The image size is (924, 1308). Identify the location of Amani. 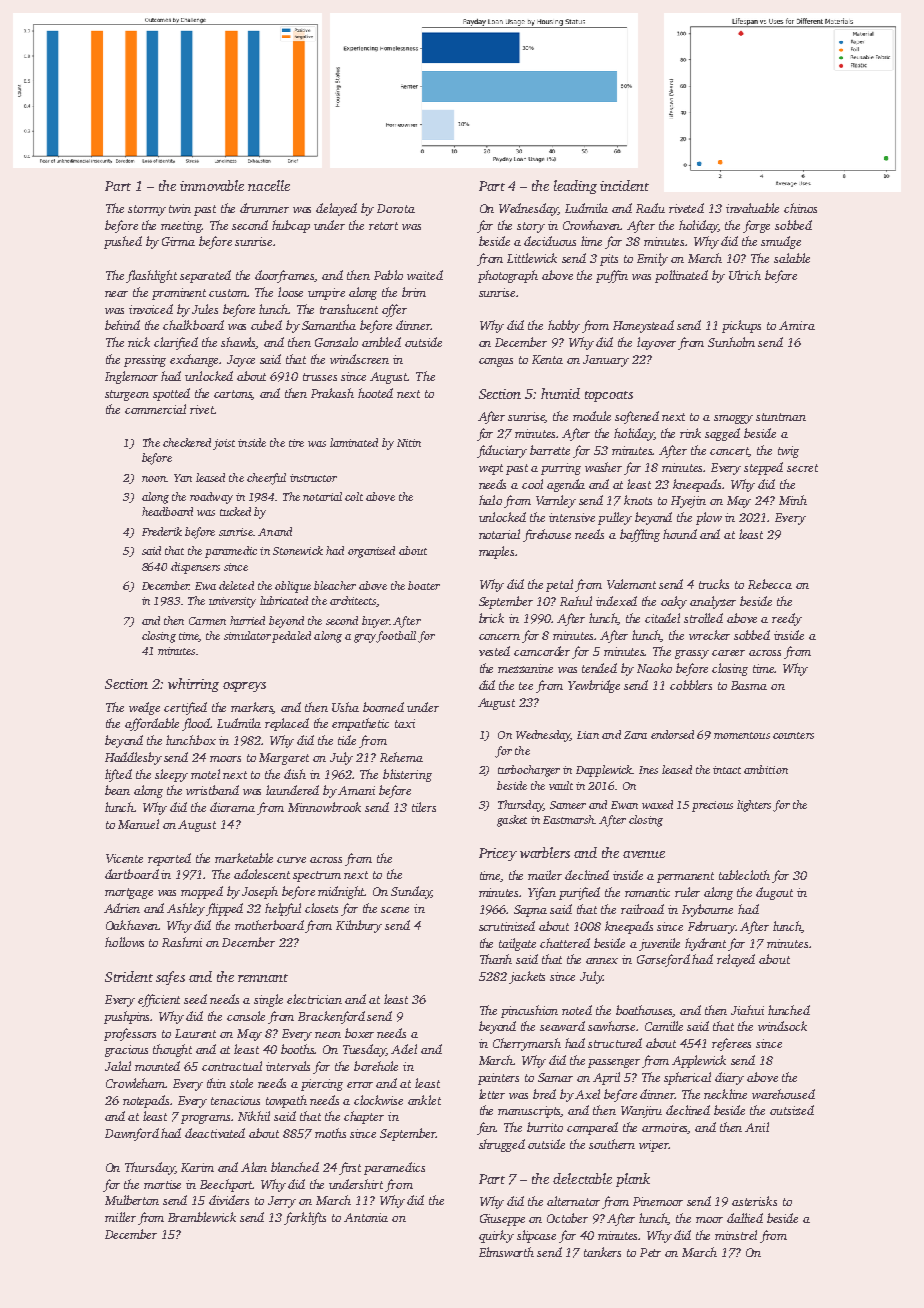
(356, 790).
